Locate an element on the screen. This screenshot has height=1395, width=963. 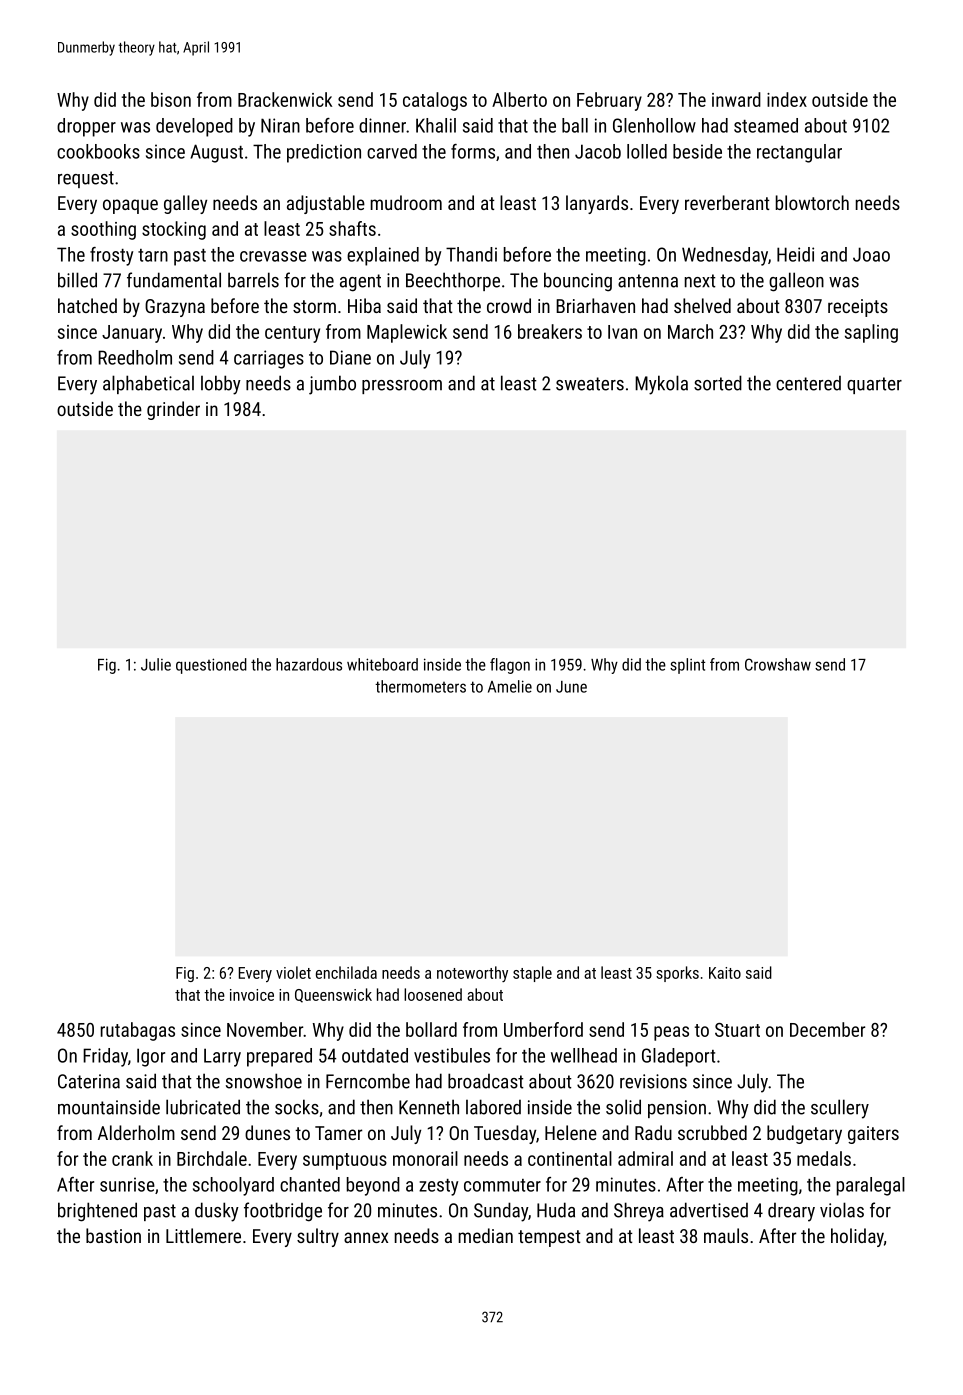
Brackenwick is located at coordinates (285, 99).
